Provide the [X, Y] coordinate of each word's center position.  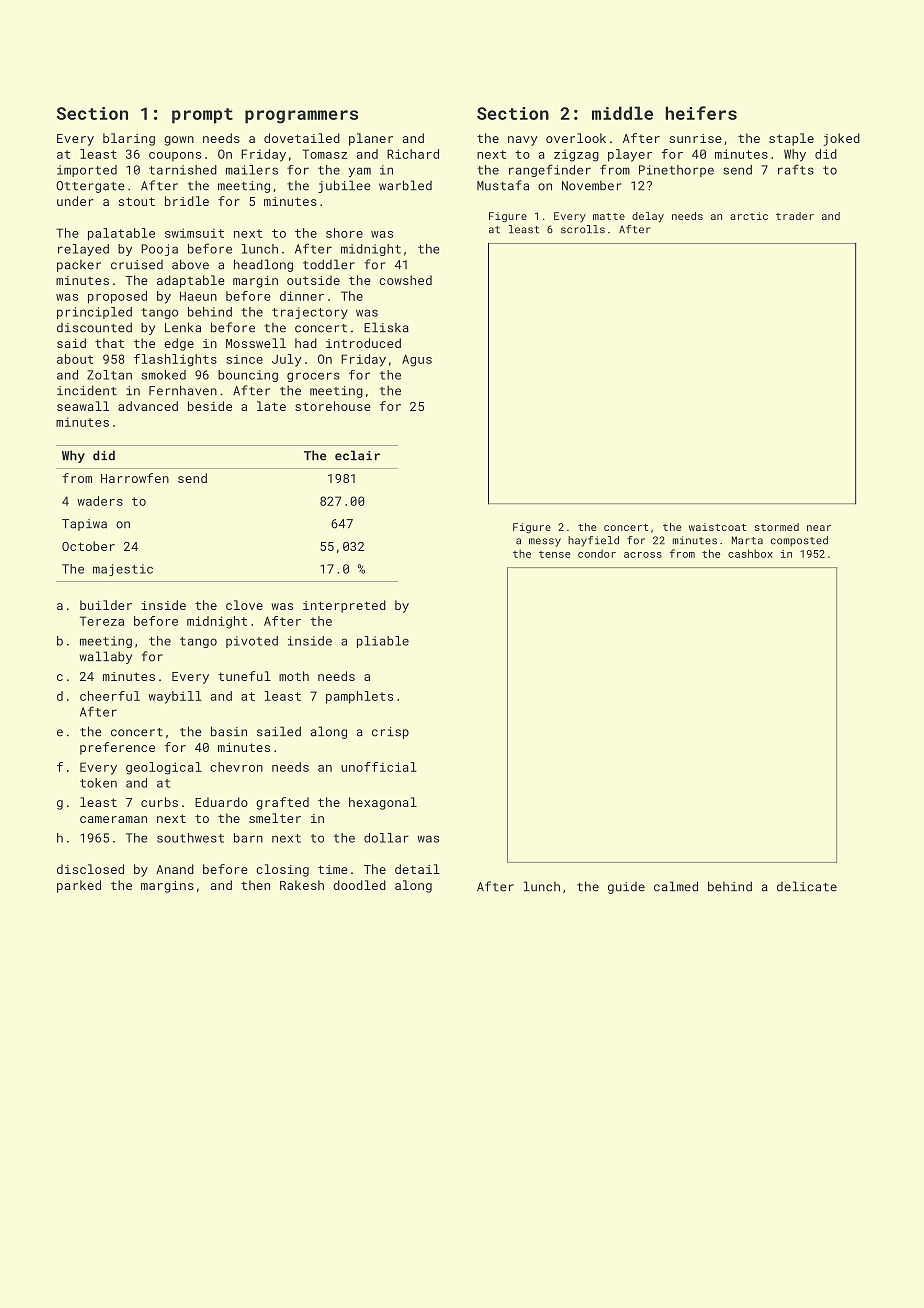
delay [648, 217]
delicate [807, 886]
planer [371, 139]
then [255, 885]
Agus [417, 360]
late [271, 406]
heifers [701, 113]
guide [626, 888]
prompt [202, 116]
